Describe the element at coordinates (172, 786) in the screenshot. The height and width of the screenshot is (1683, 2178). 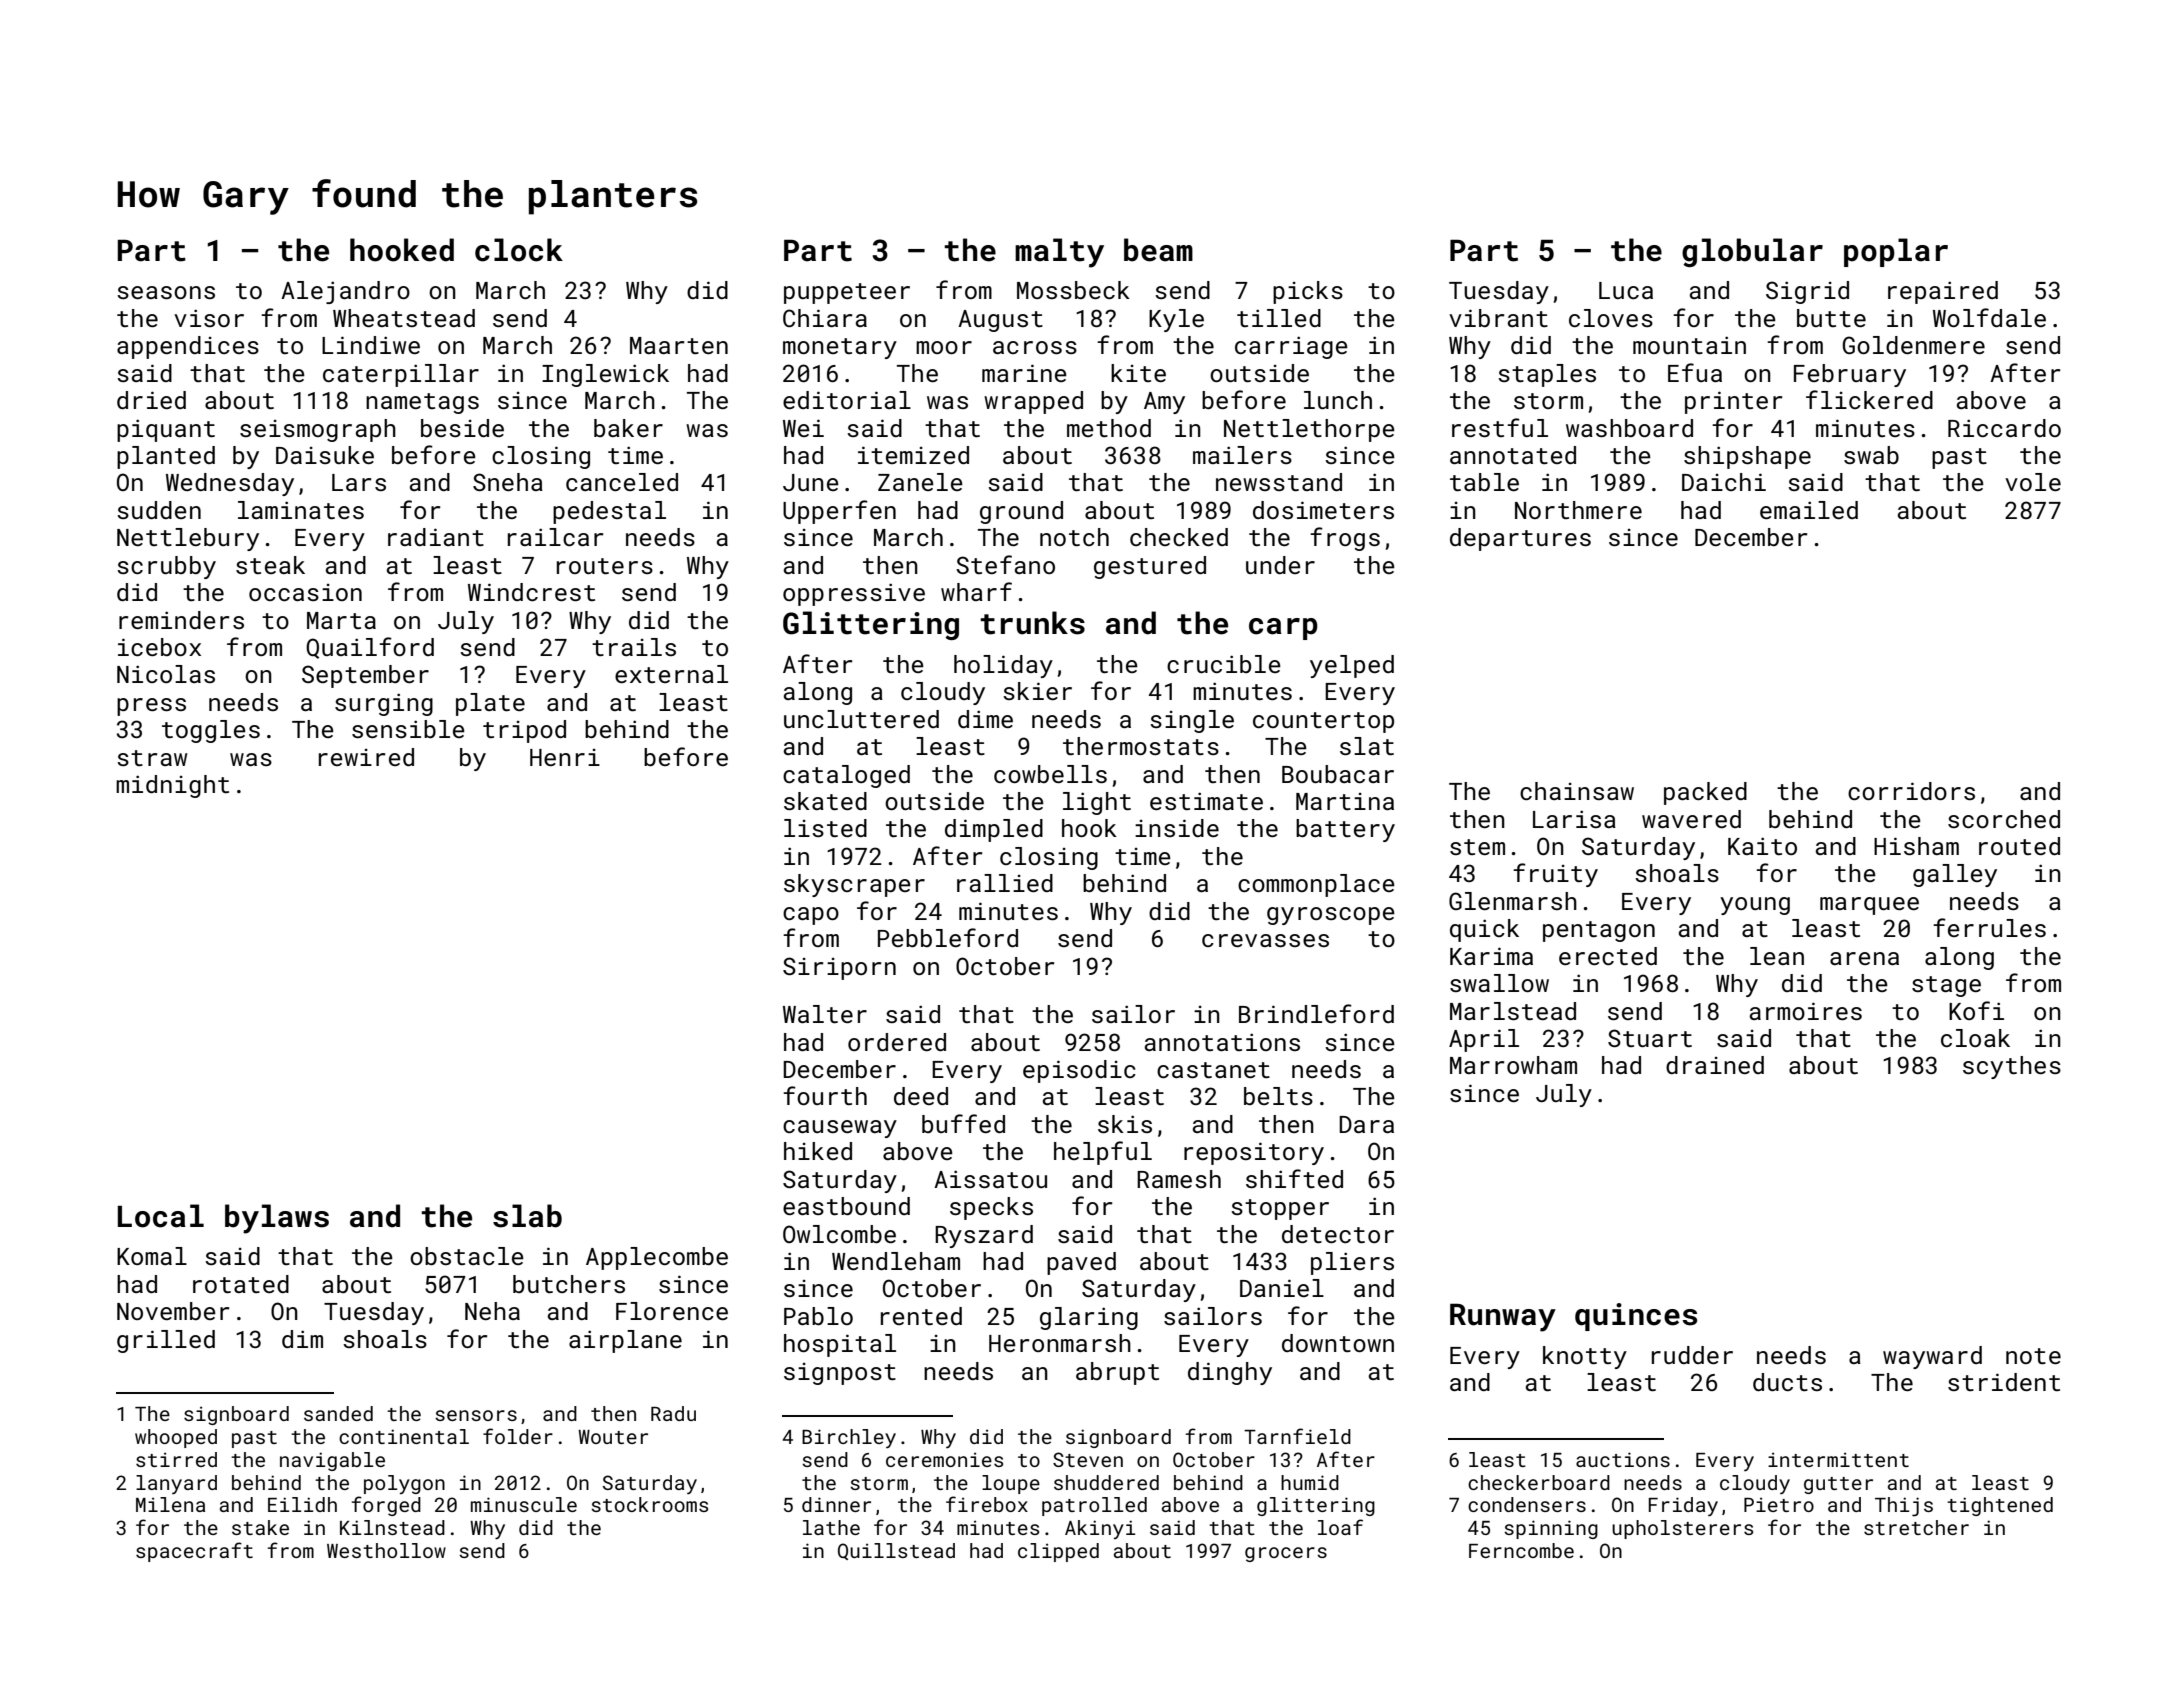
I see `midnight` at that location.
